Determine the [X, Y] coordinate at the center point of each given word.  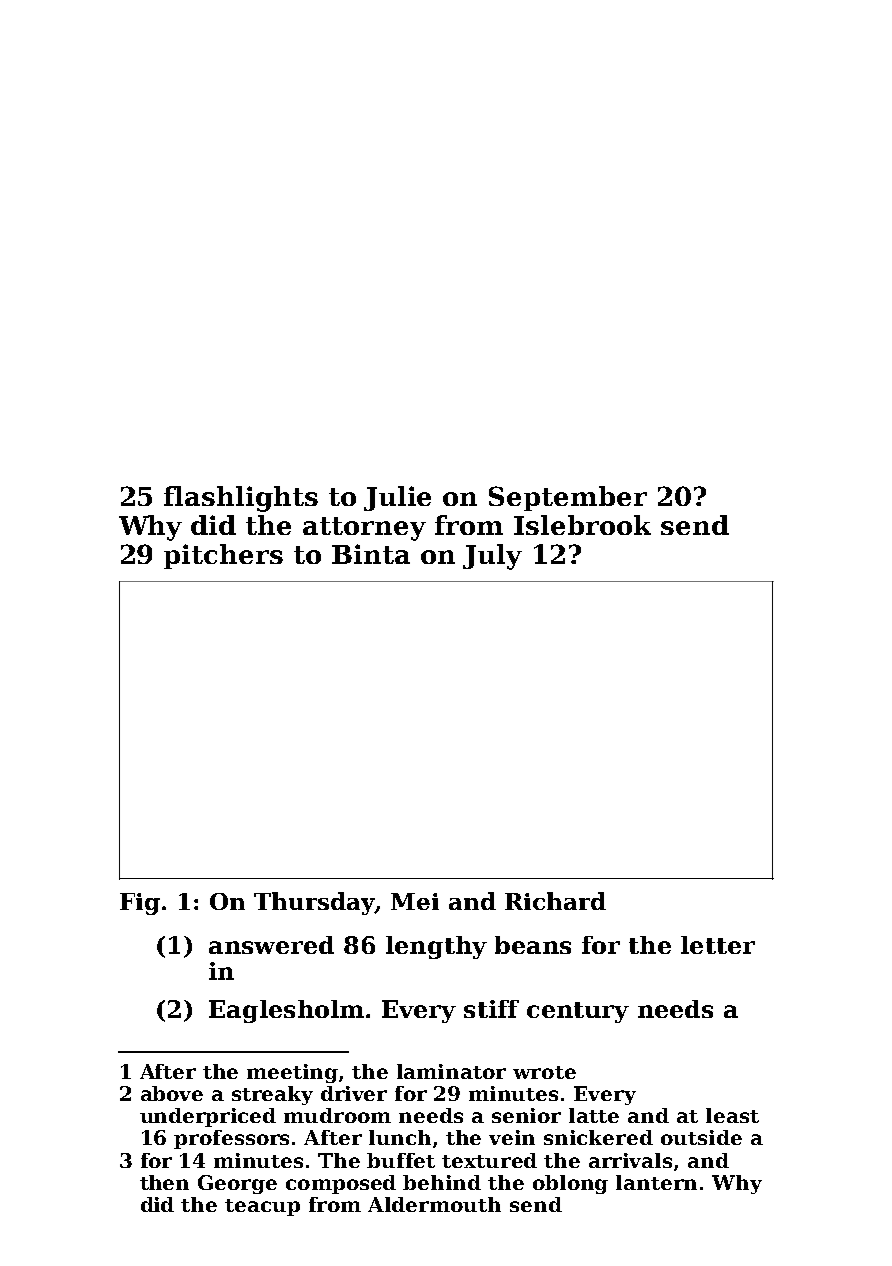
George [237, 1184]
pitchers [223, 556]
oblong [570, 1184]
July [492, 557]
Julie [397, 498]
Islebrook [582, 525]
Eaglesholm [286, 1011]
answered [271, 945]
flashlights [241, 499]
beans [533, 945]
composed [341, 1184]
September [568, 498]
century [578, 1012]
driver [354, 1093]
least [732, 1115]
